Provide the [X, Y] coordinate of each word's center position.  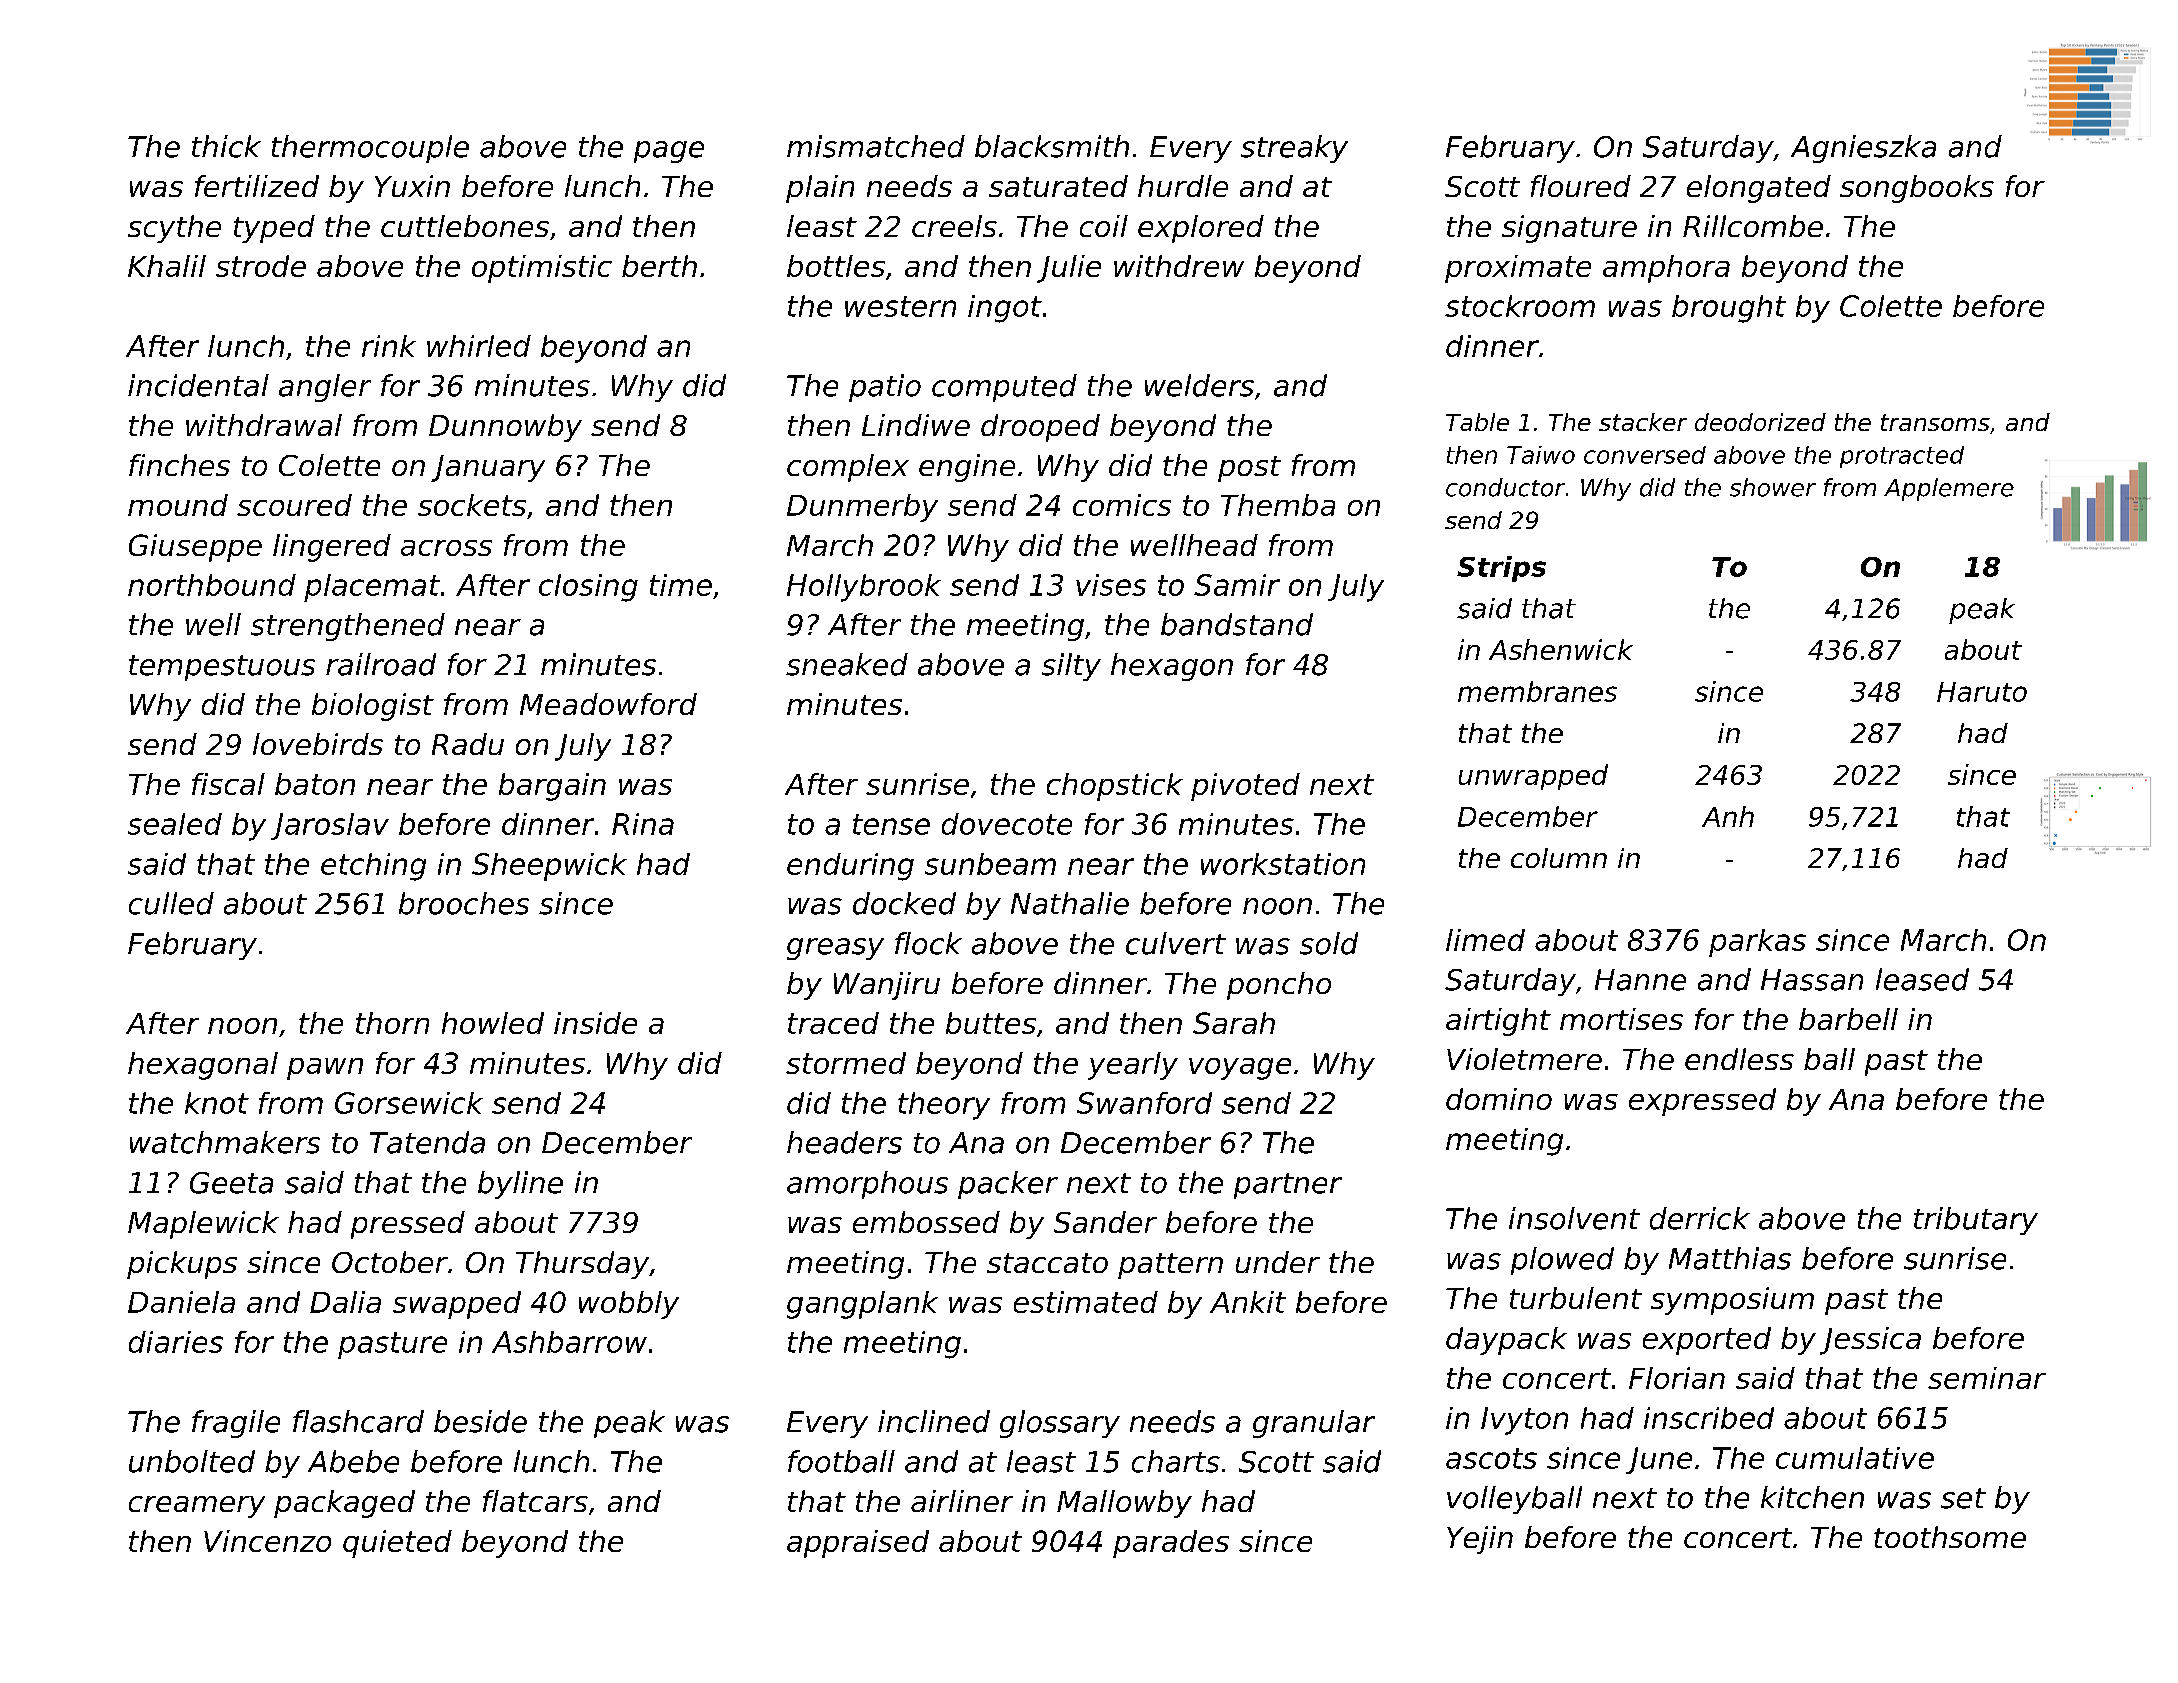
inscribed [1709, 1418]
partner [1288, 1186]
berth [659, 266]
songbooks [1917, 189]
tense [891, 824]
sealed [175, 824]
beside [480, 1421]
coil [1104, 226]
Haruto [1982, 692]
